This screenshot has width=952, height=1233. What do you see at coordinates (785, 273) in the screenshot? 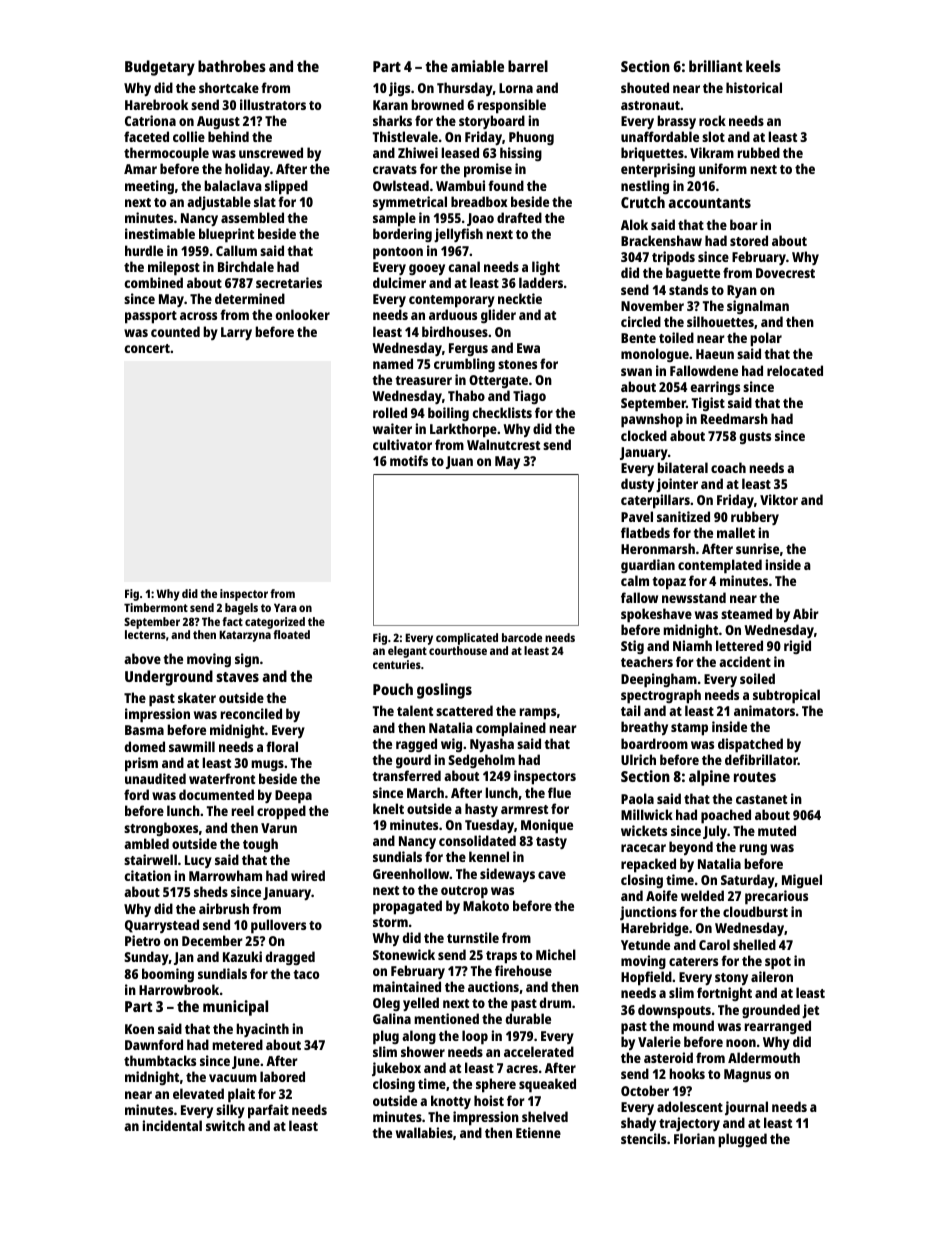
I see `Dovecrest` at bounding box center [785, 273].
